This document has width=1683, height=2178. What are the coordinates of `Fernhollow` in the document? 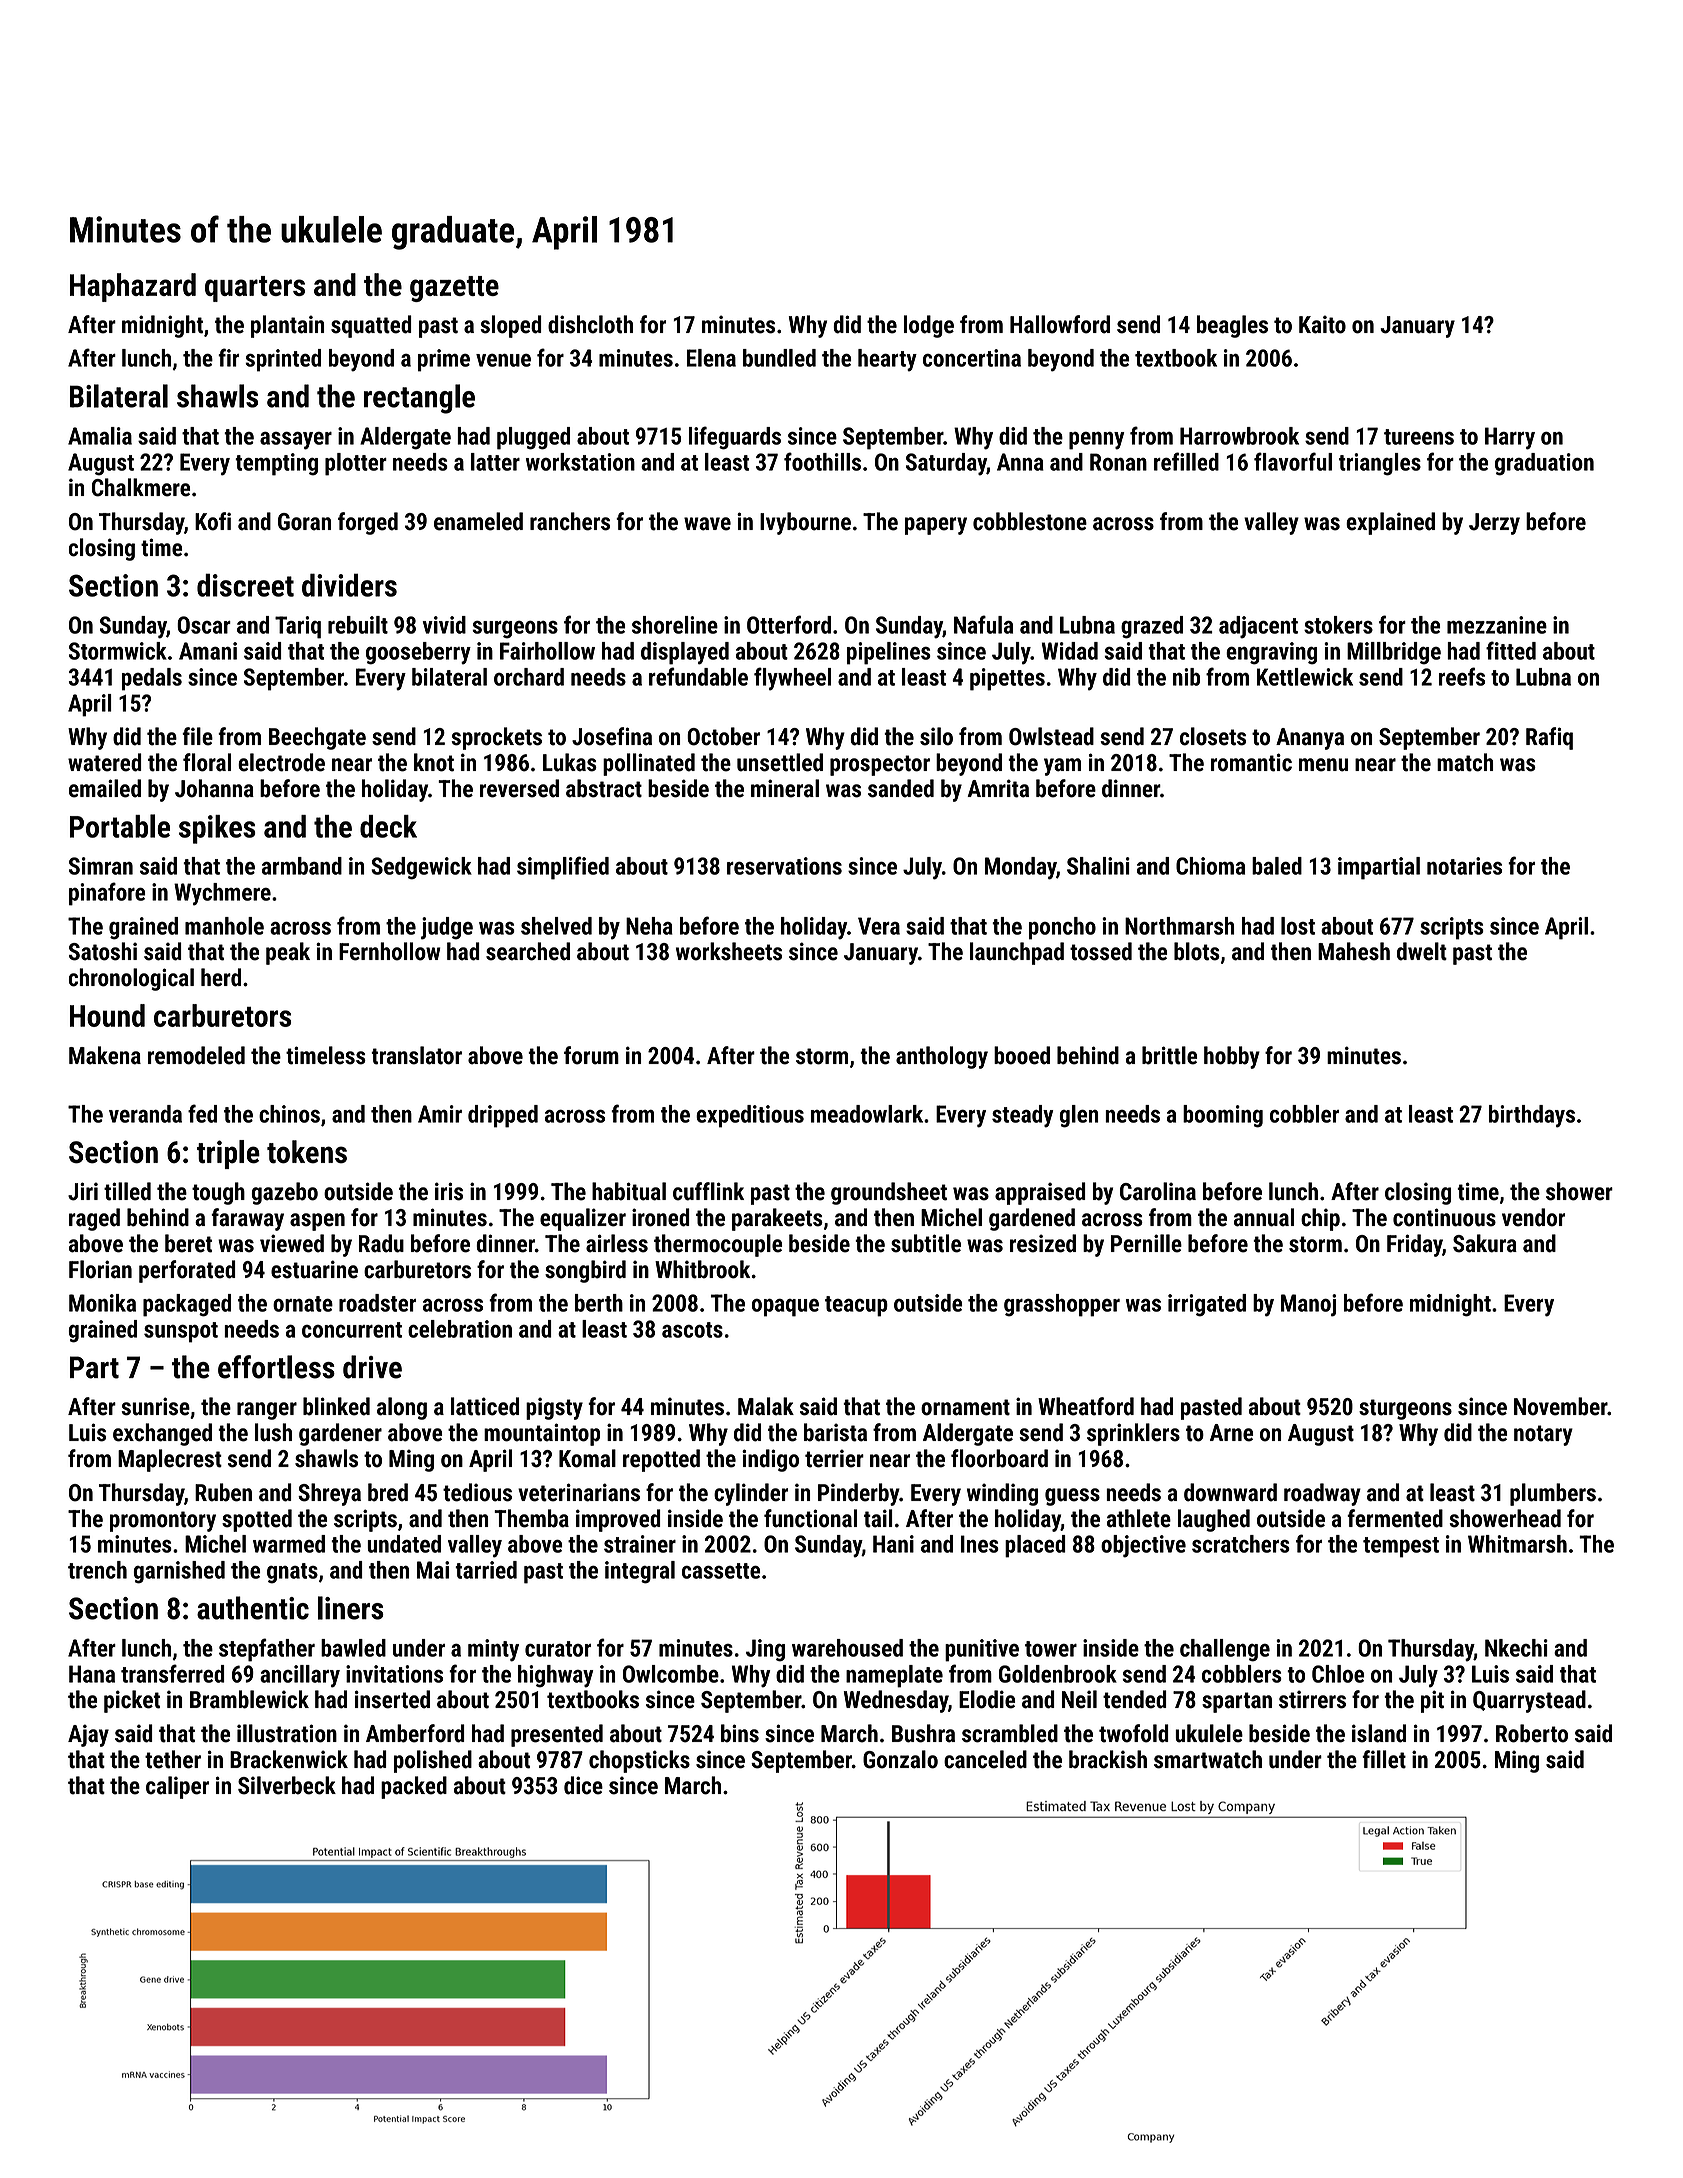 It's located at (390, 951).
